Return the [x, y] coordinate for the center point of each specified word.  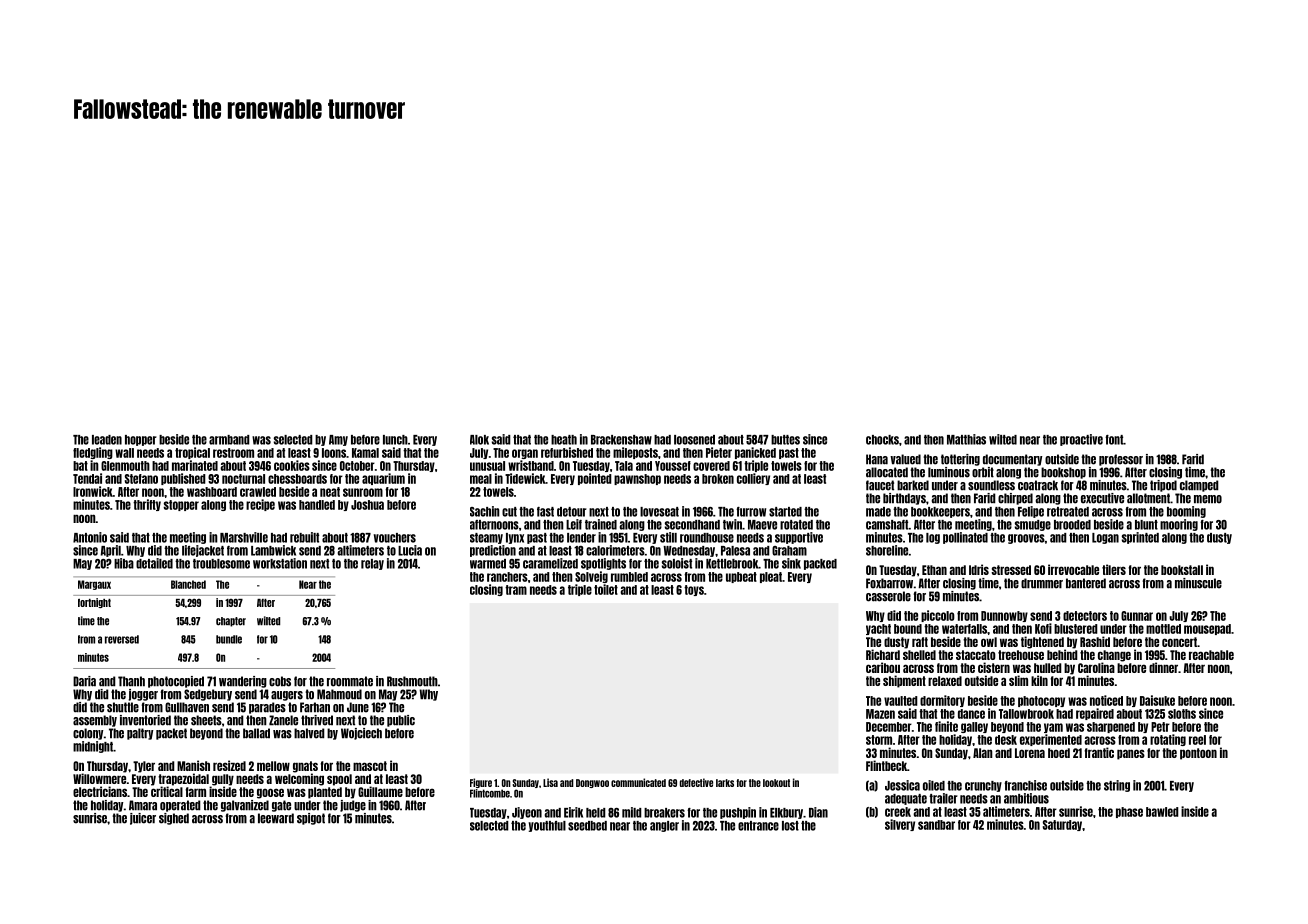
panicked [755, 453]
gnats [305, 767]
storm [879, 740]
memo [1208, 499]
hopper [141, 440]
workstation [280, 563]
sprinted [1140, 538]
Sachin [485, 511]
